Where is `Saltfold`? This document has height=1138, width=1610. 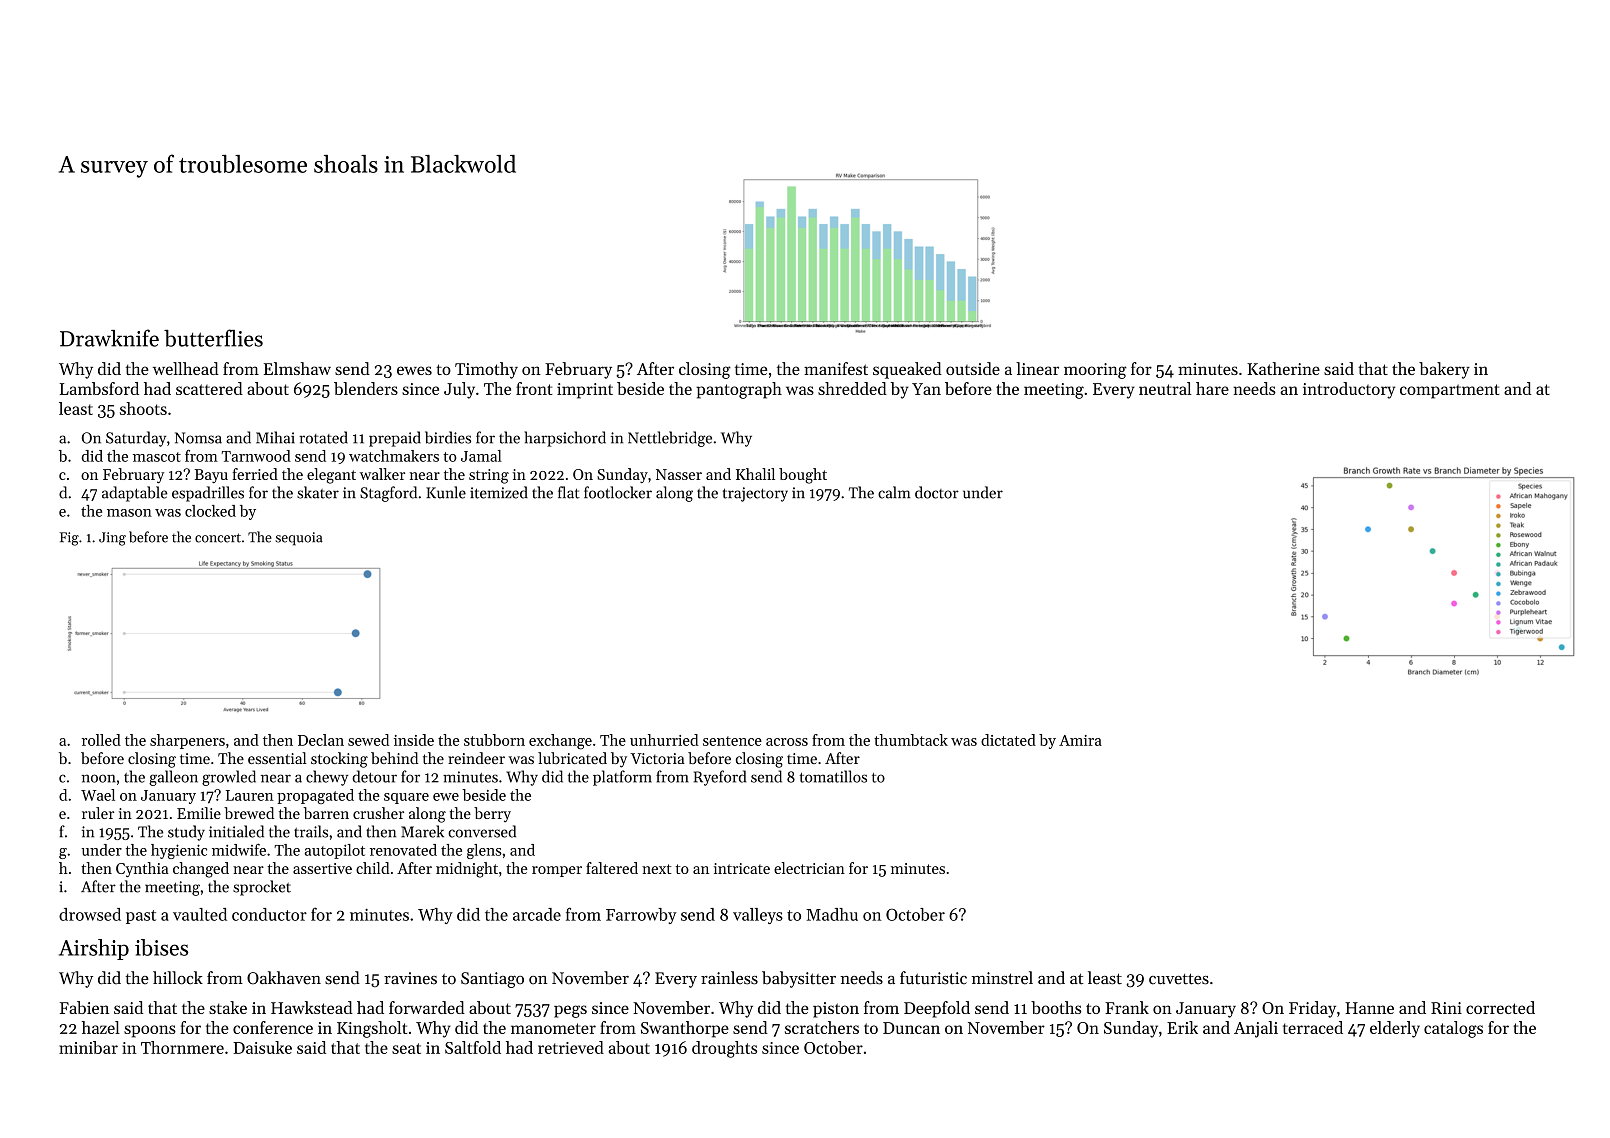 Saltfold is located at coordinates (473, 1047).
